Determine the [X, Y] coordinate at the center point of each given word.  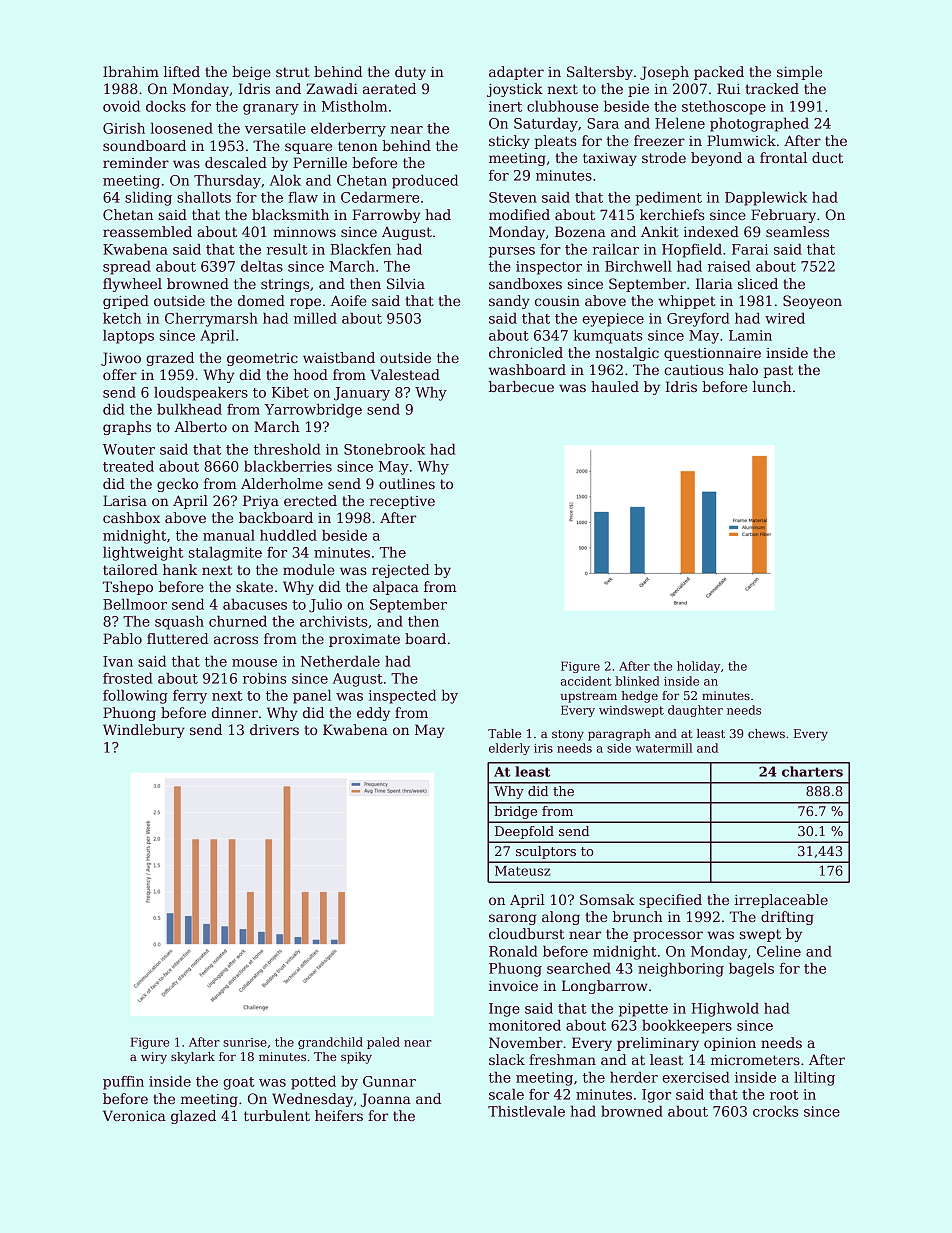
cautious [693, 370]
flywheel [132, 285]
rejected [401, 571]
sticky [509, 142]
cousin [557, 301]
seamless [797, 231]
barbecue [521, 386]
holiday [698, 667]
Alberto [200, 426]
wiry [154, 1058]
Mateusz [523, 871]
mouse [254, 663]
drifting [787, 918]
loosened [182, 128]
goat [238, 1083]
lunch [772, 386]
